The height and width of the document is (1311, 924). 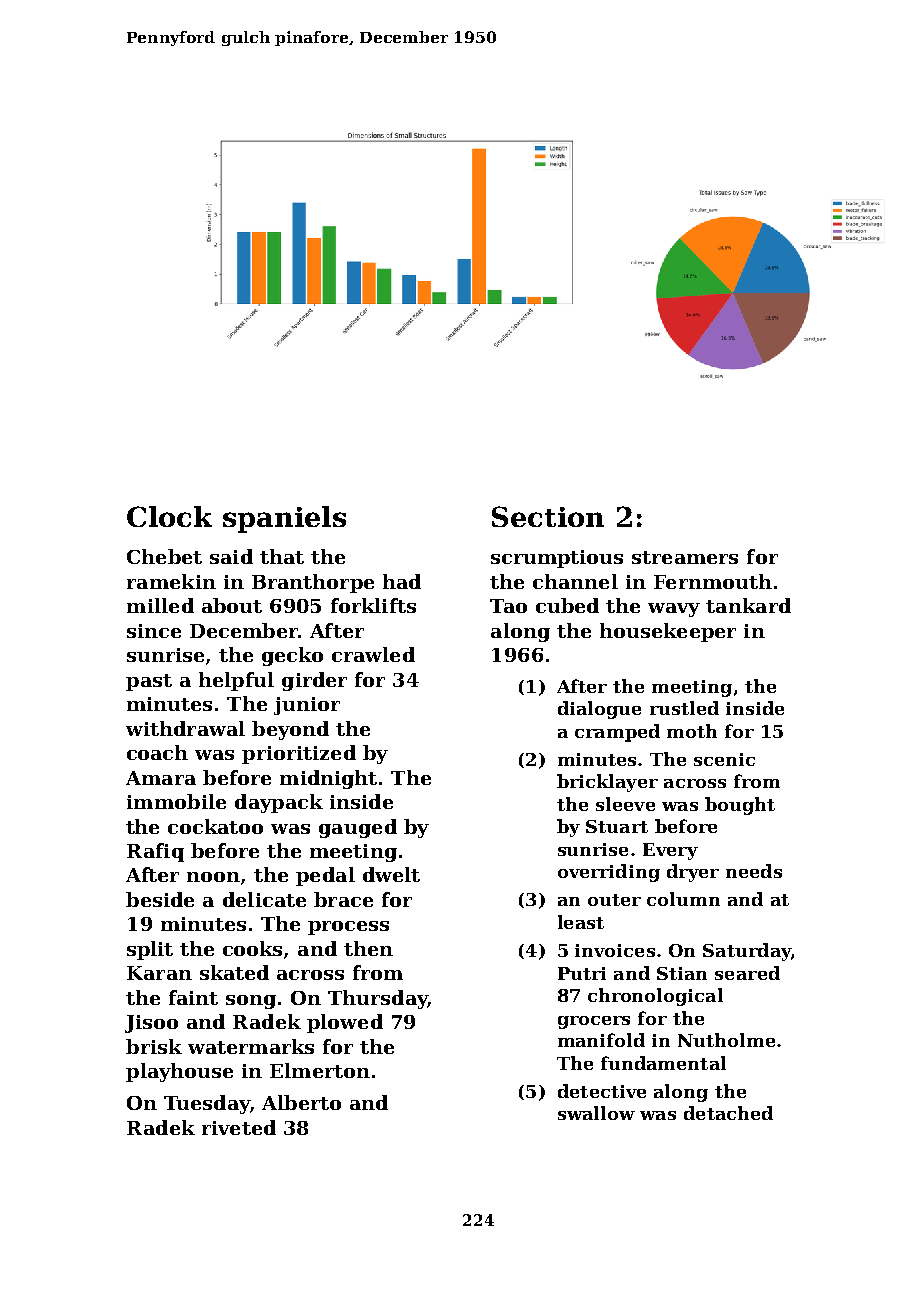 I want to click on streamers, so click(x=685, y=557).
